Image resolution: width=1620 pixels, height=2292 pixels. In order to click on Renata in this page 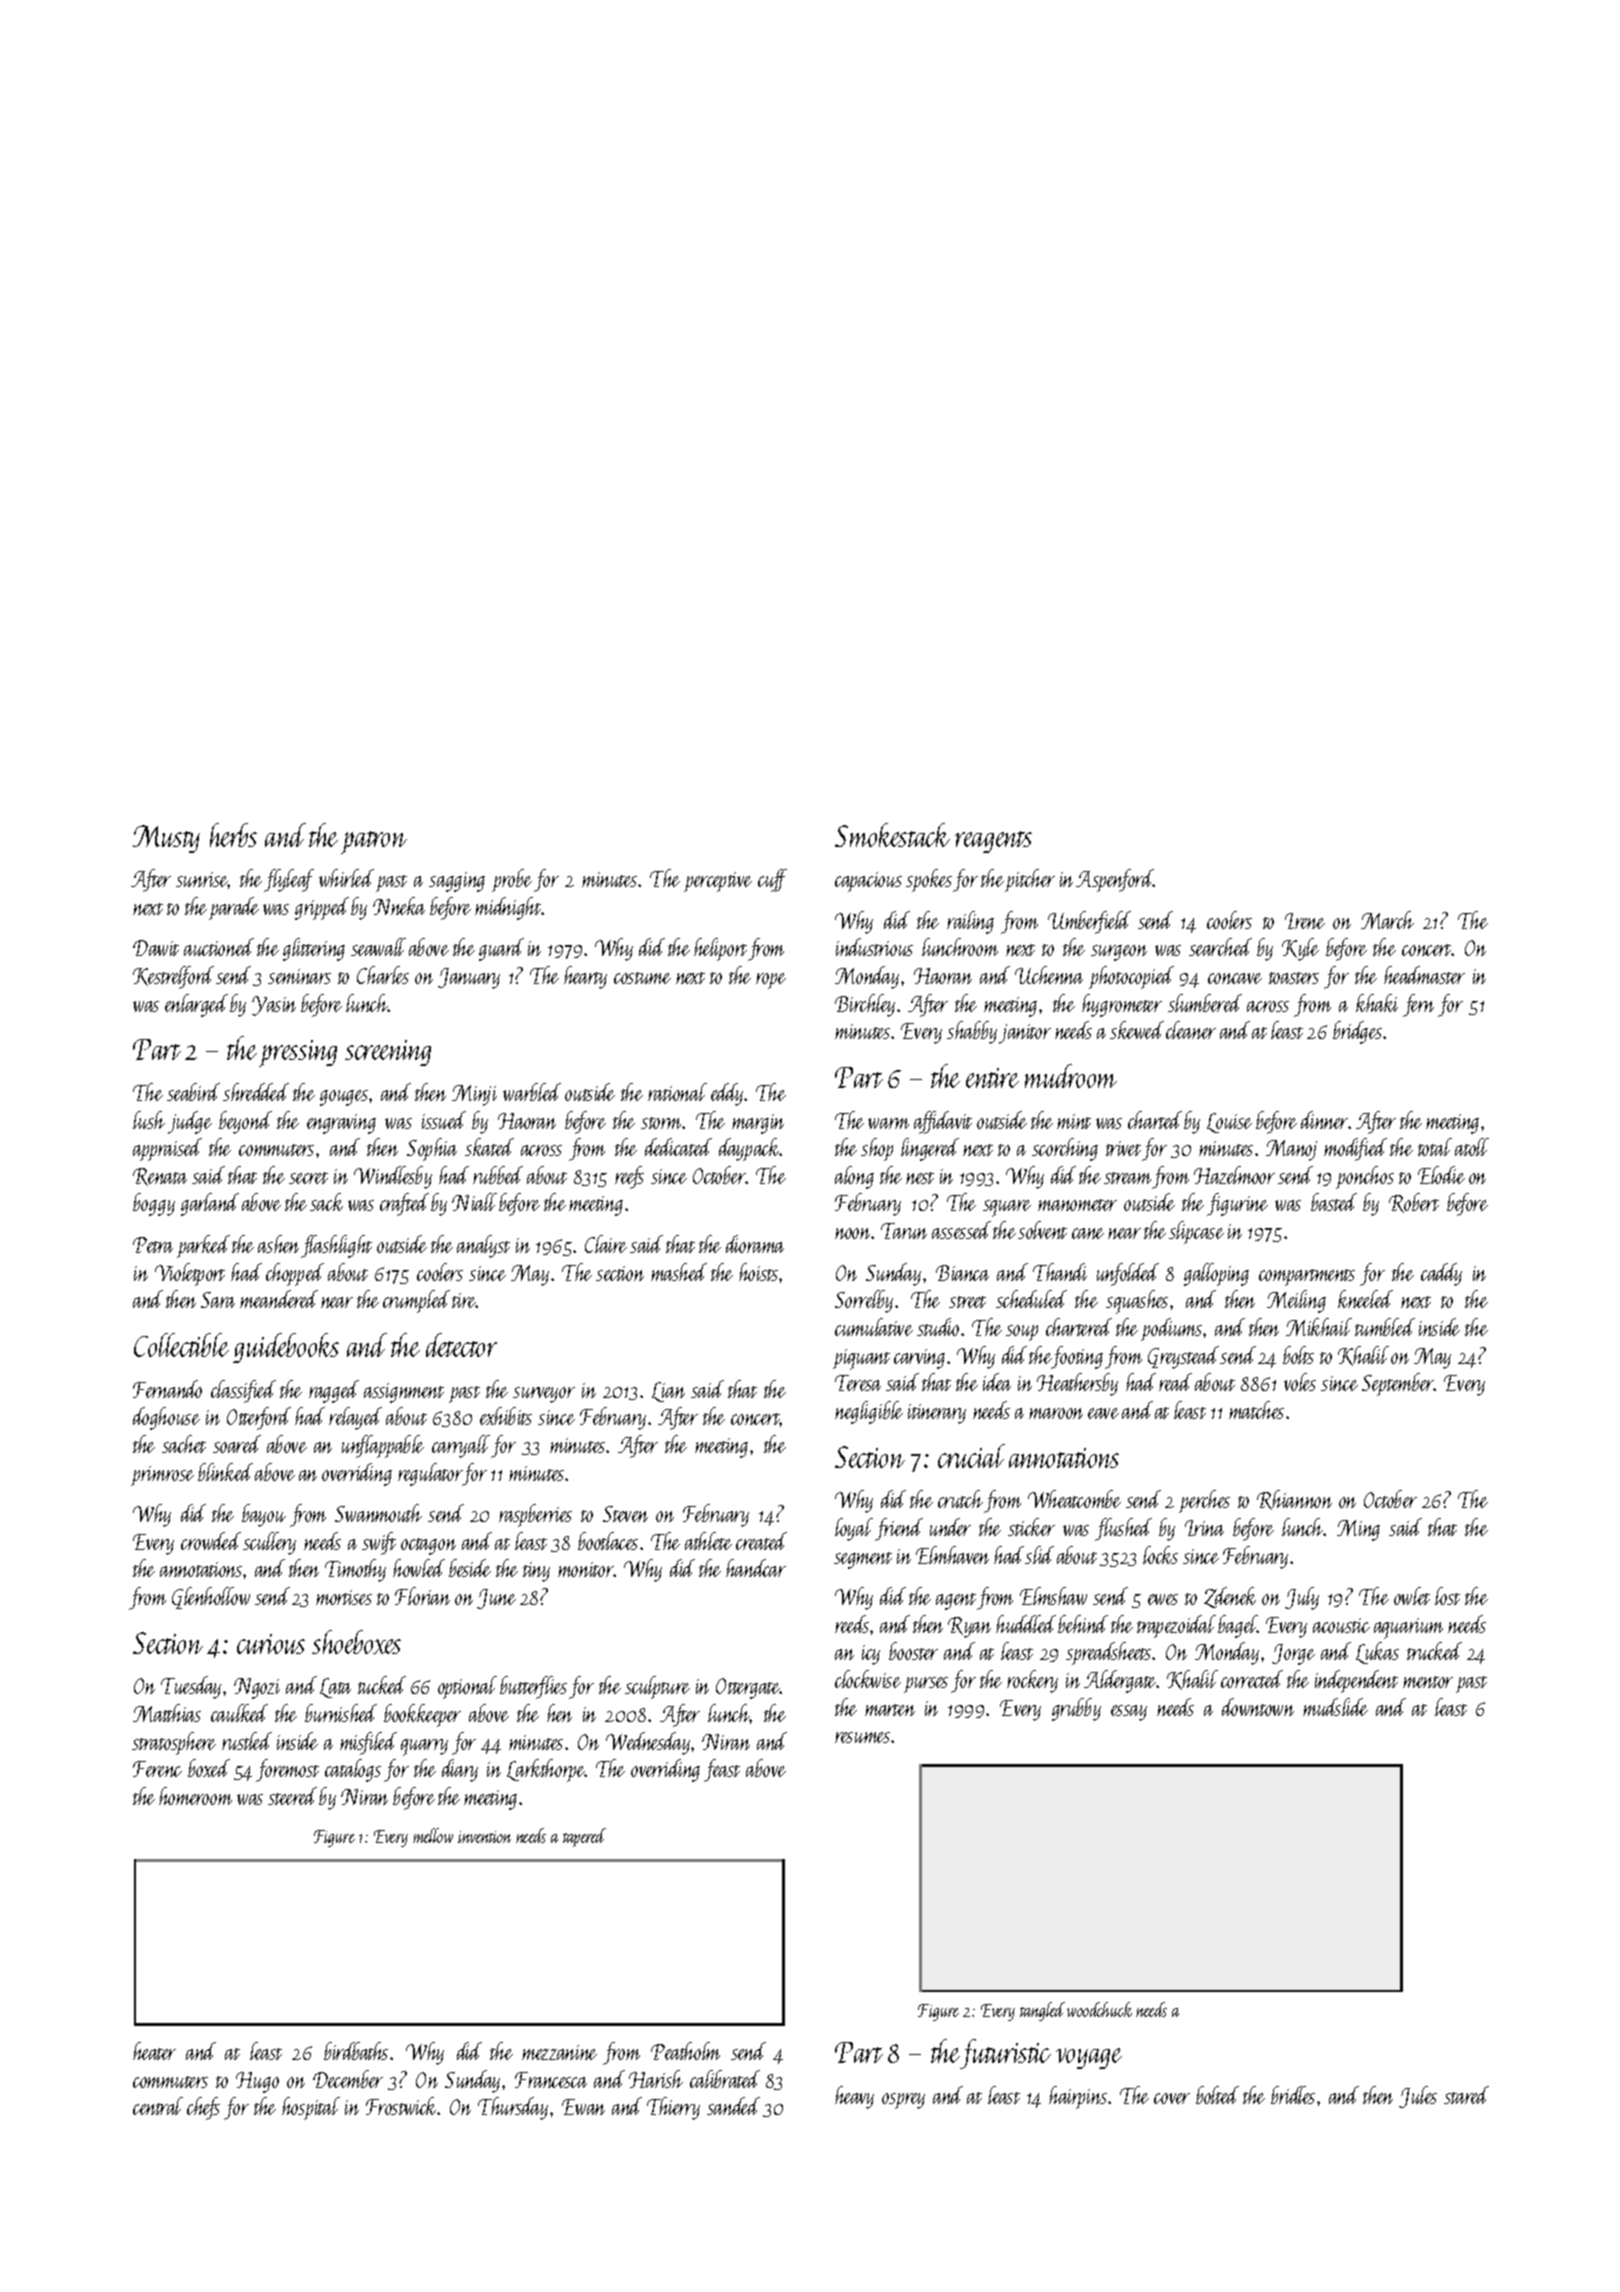, I will do `click(160, 1177)`.
